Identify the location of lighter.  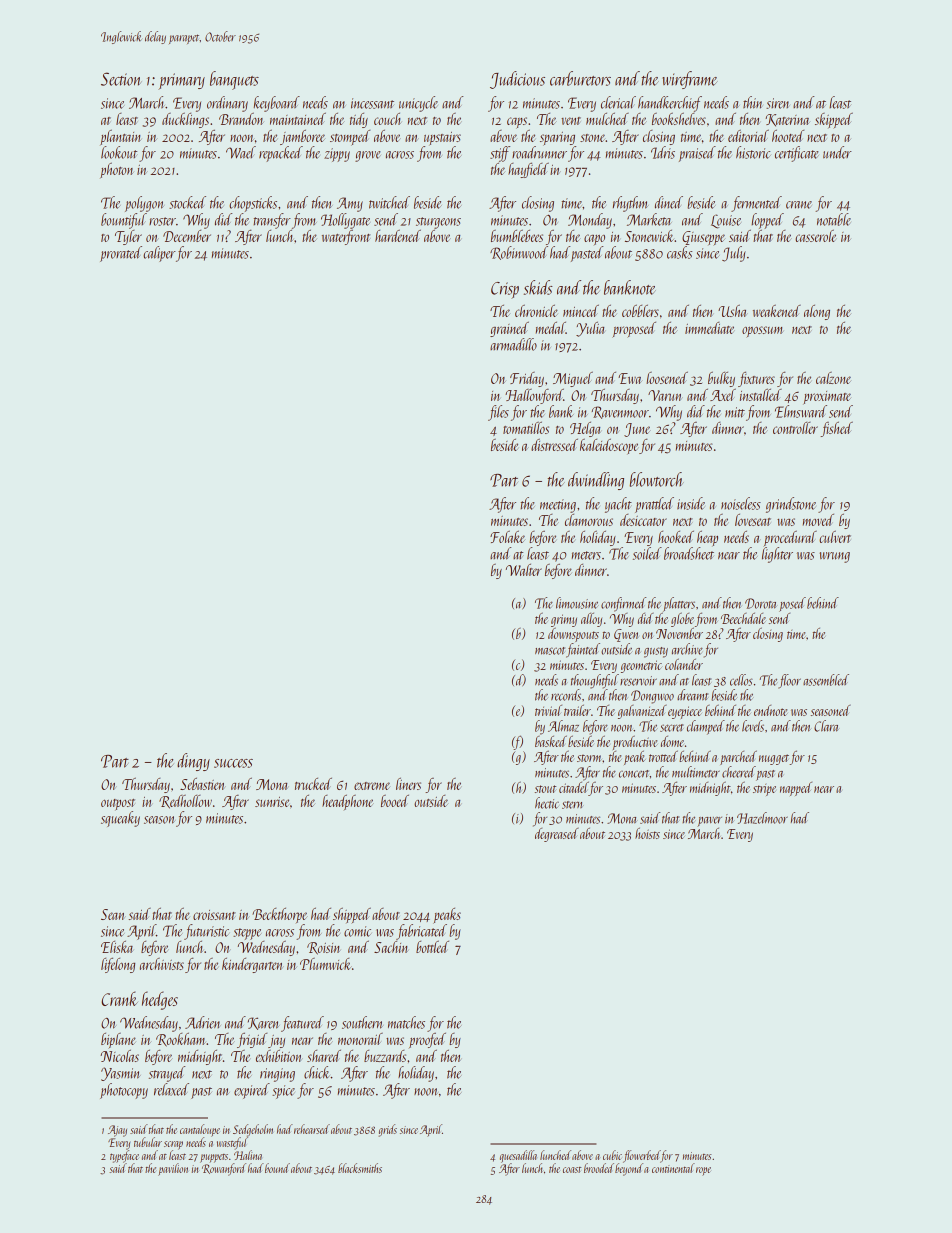
(777, 555).
